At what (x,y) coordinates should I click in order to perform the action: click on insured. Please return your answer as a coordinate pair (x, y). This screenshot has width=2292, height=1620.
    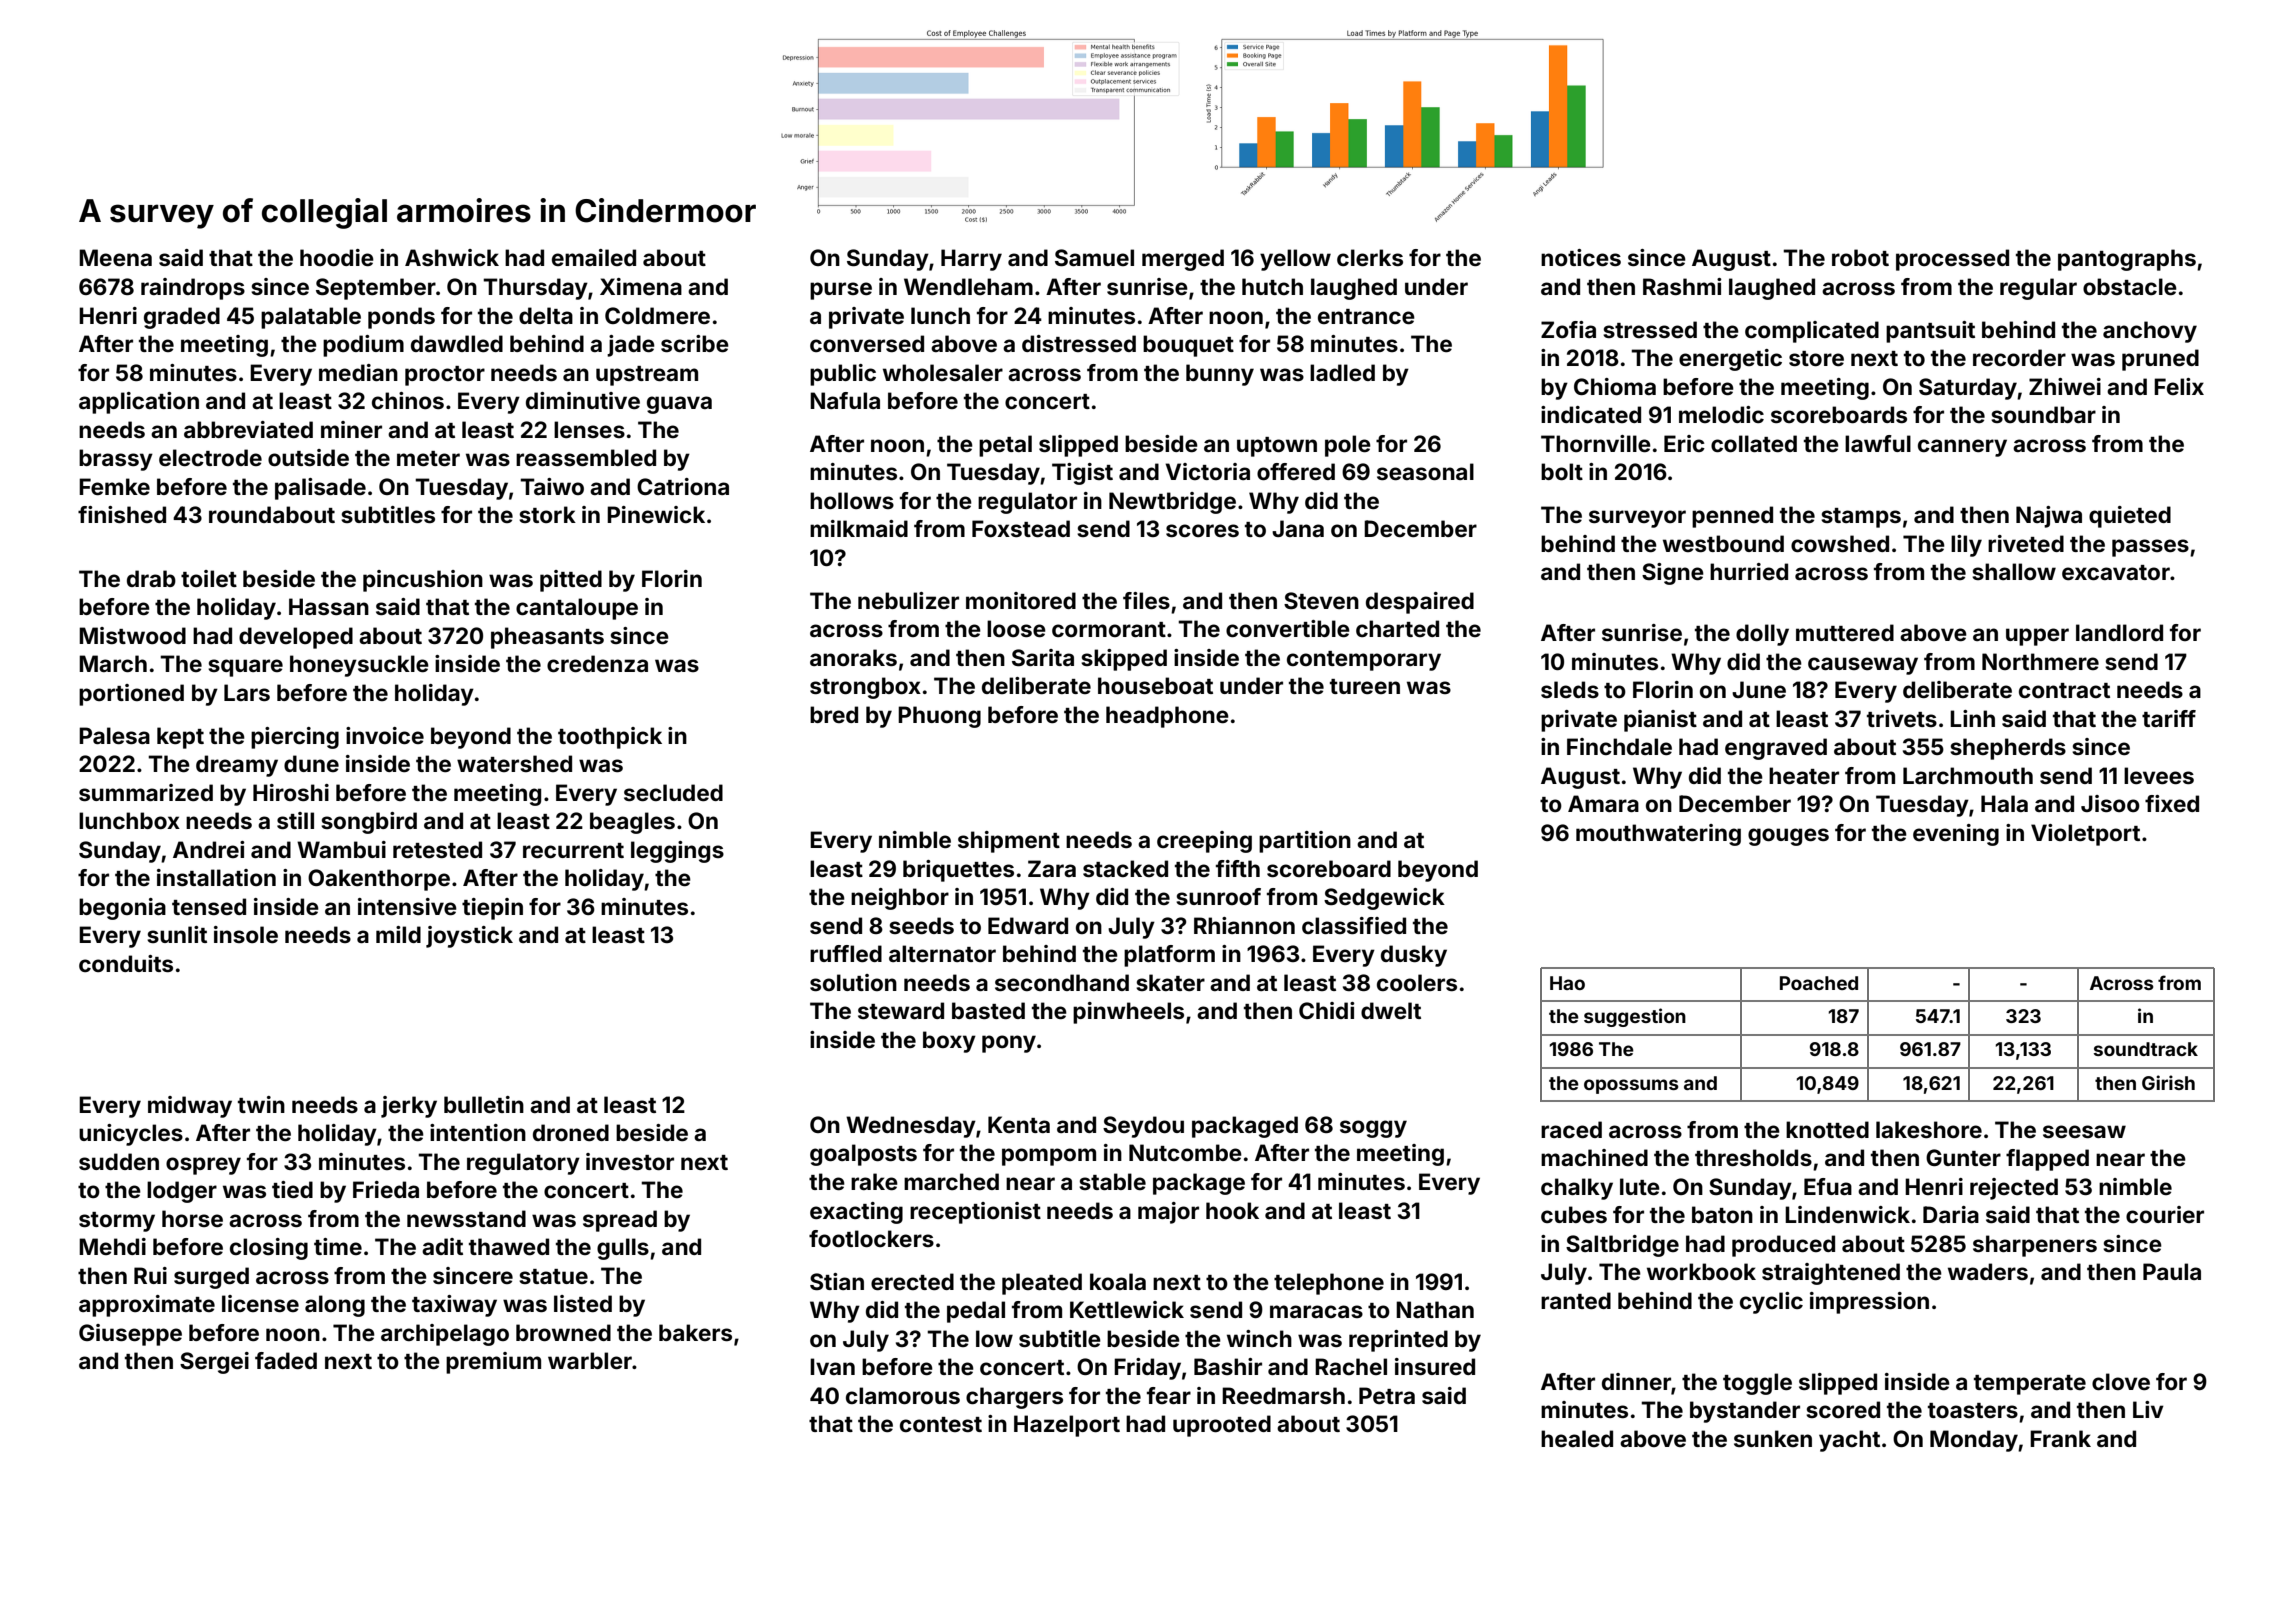
    Looking at the image, I should click on (1435, 1366).
